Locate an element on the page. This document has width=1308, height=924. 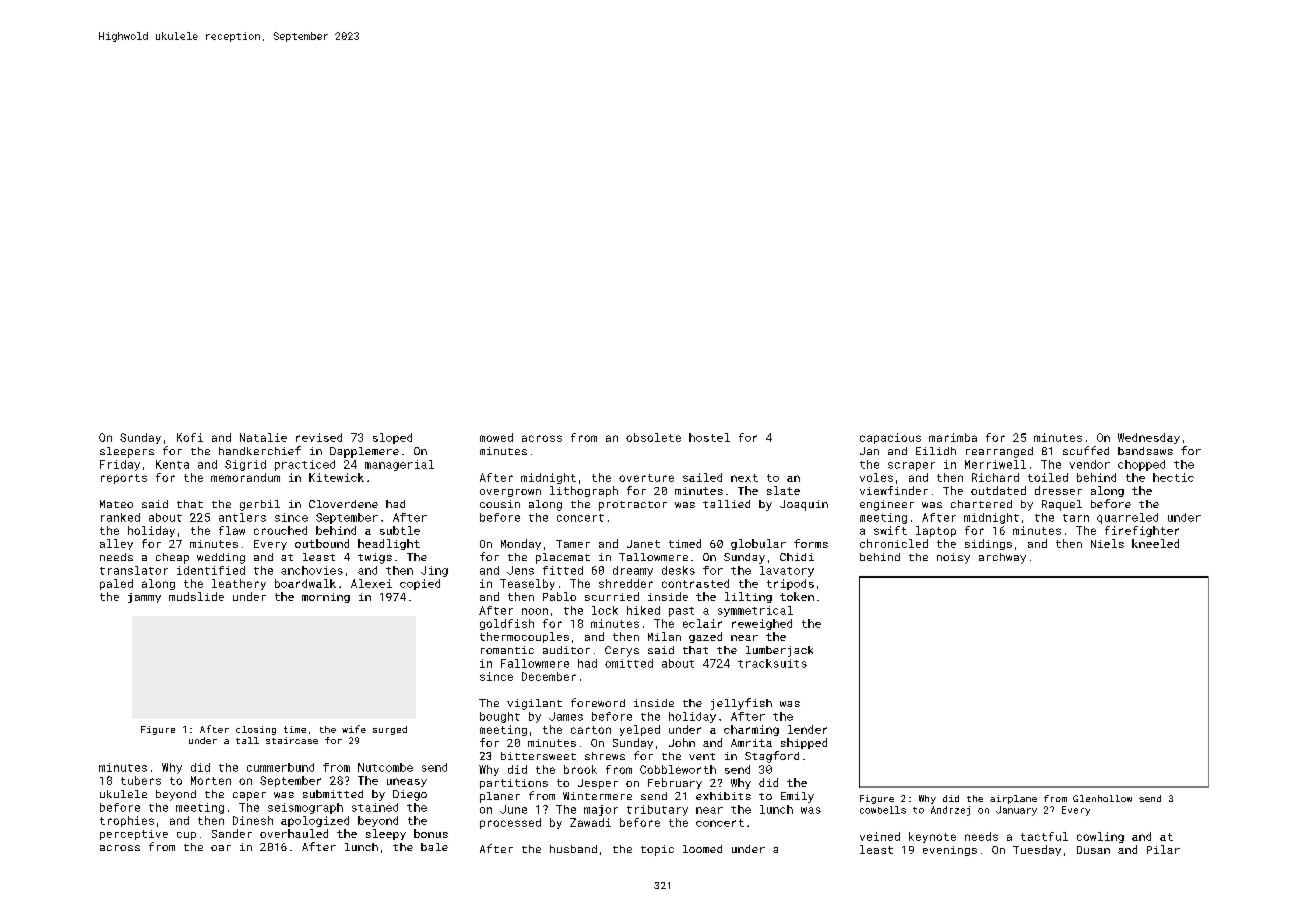
Stagford is located at coordinates (772, 757).
